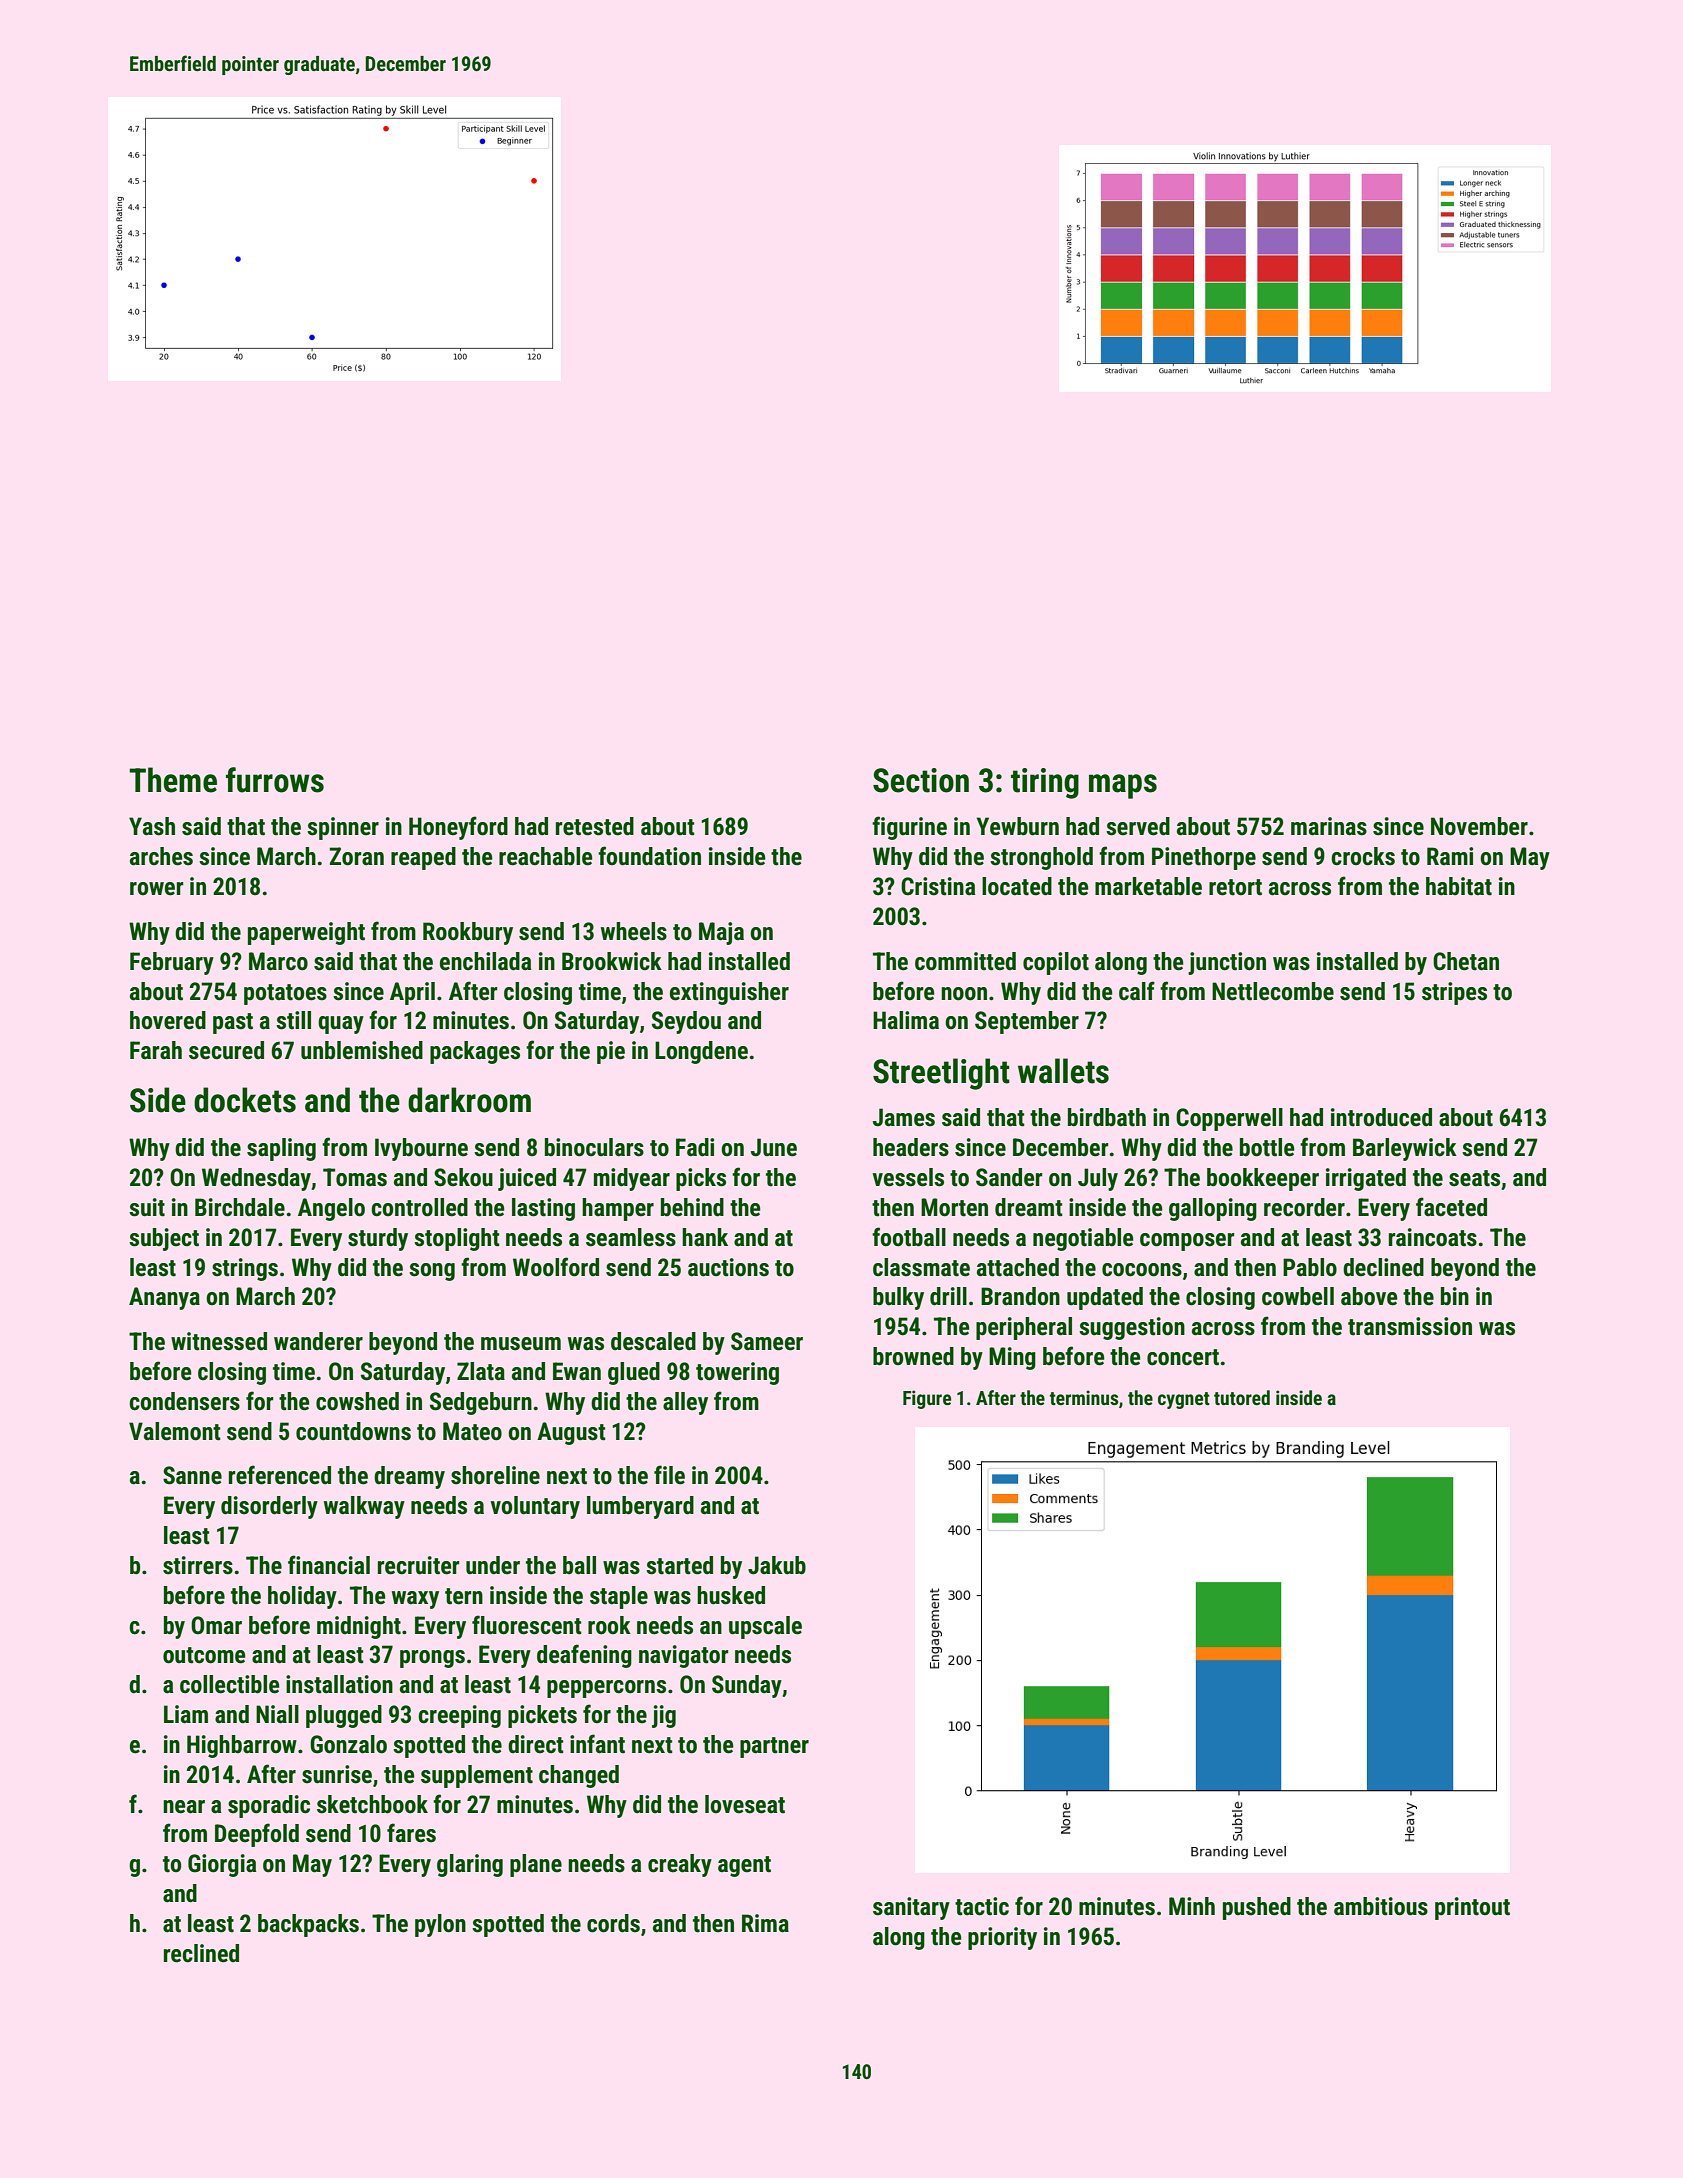 This screenshot has width=1683, height=2178. I want to click on dockets, so click(245, 1100).
